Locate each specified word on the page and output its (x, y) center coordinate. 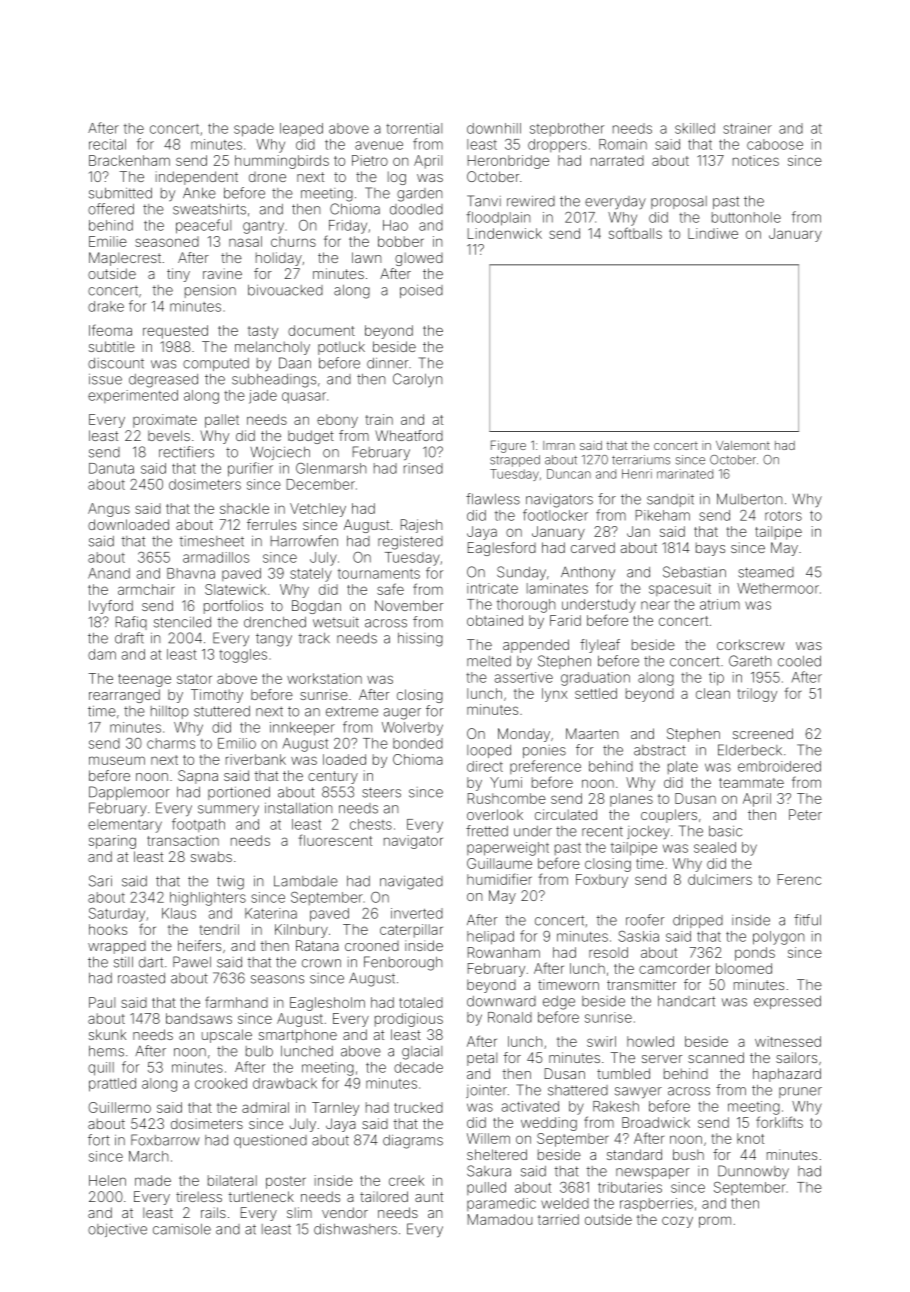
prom (715, 1222)
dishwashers (355, 1229)
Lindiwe (713, 233)
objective (117, 1230)
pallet (222, 421)
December (321, 484)
